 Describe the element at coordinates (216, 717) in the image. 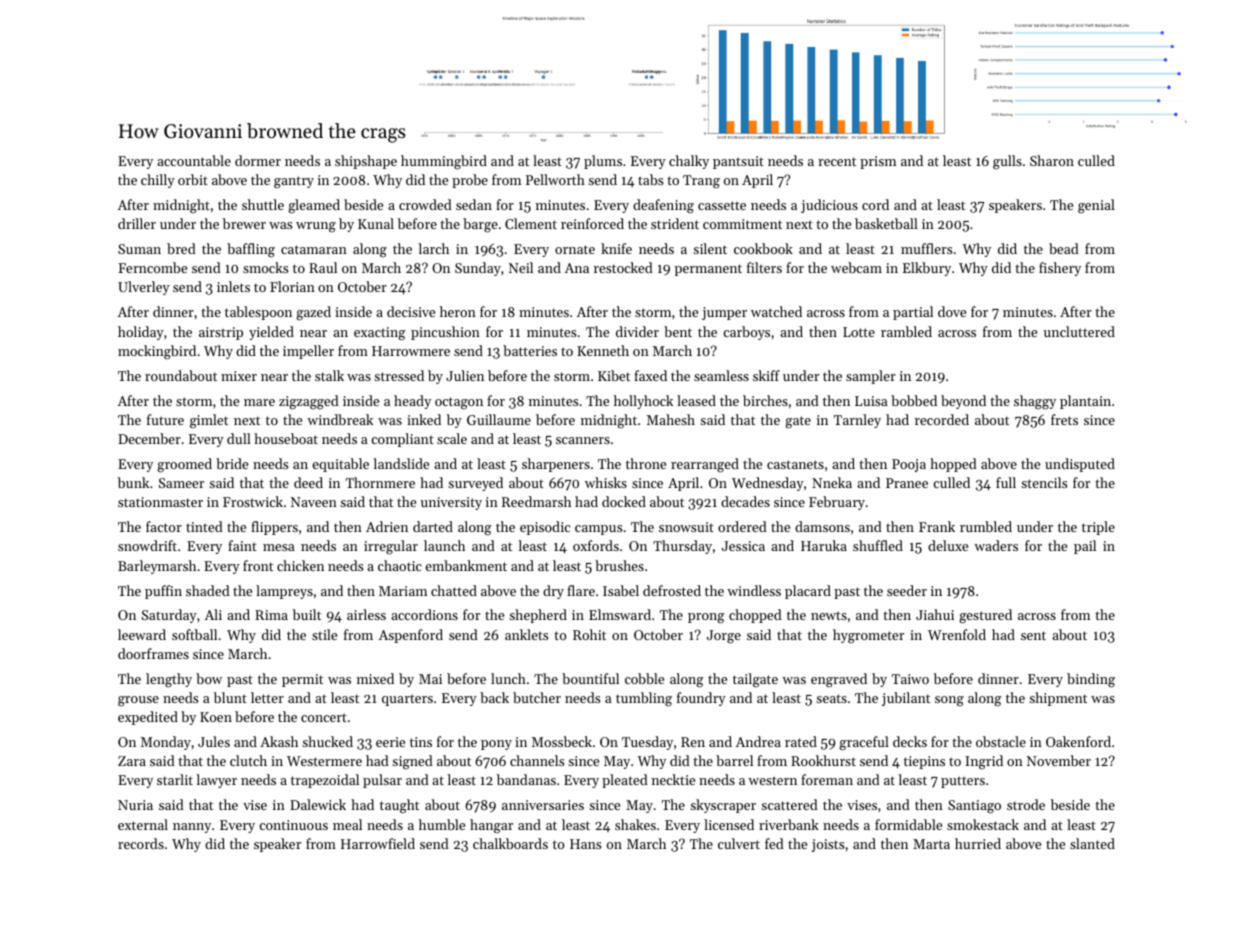

I see `Koen` at that location.
